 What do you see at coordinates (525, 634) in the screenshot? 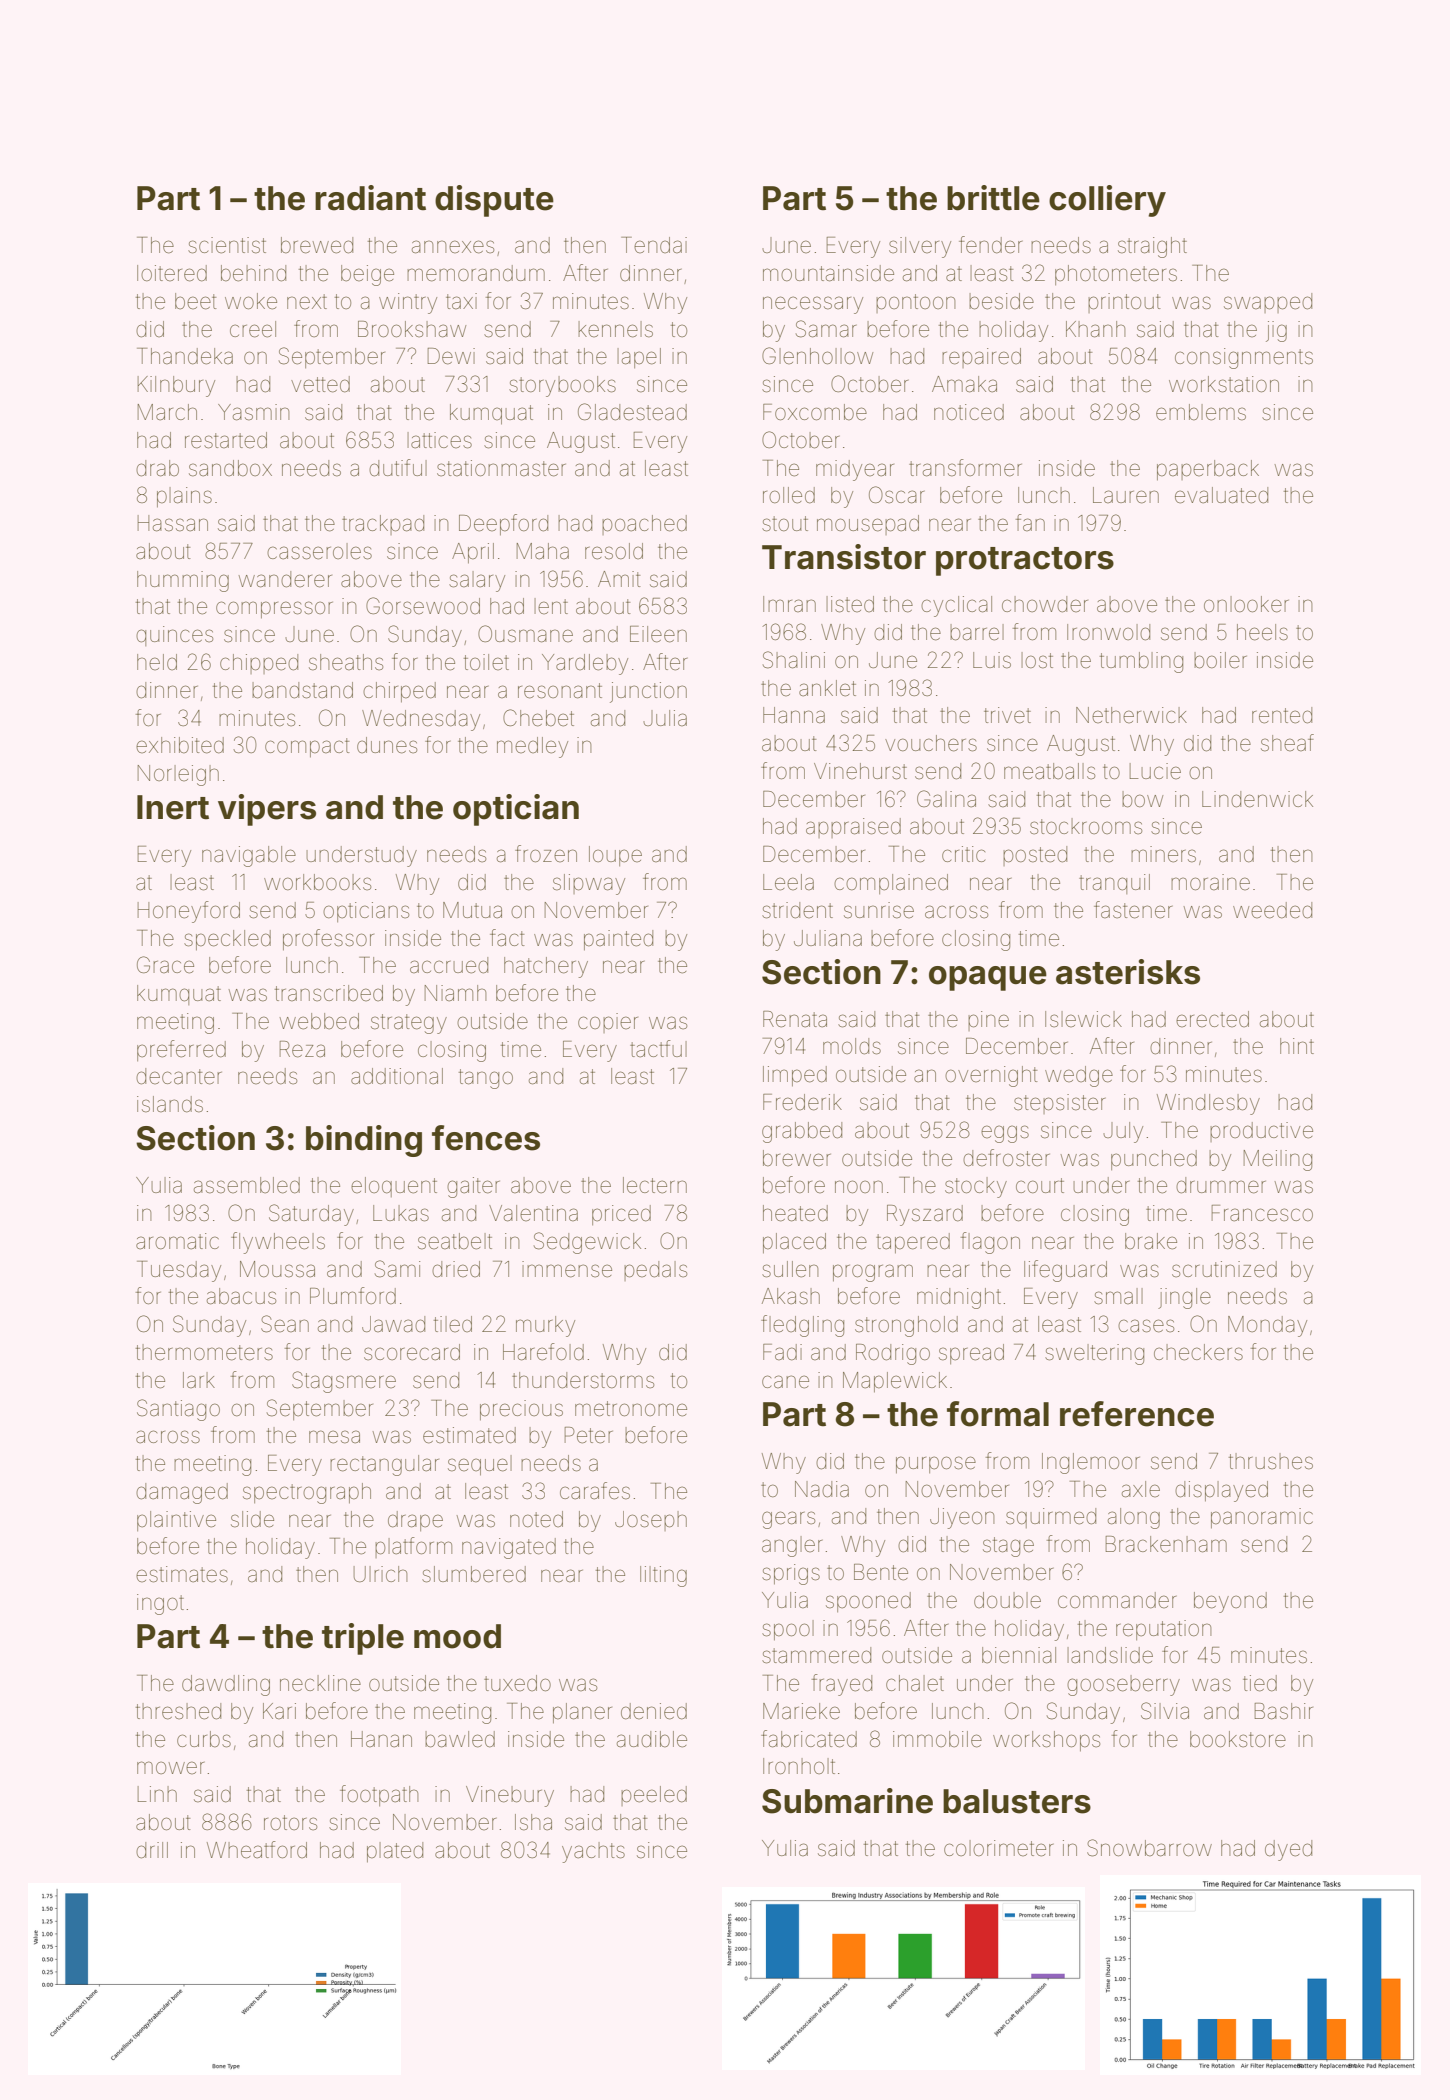
I see `Ousmane` at bounding box center [525, 634].
